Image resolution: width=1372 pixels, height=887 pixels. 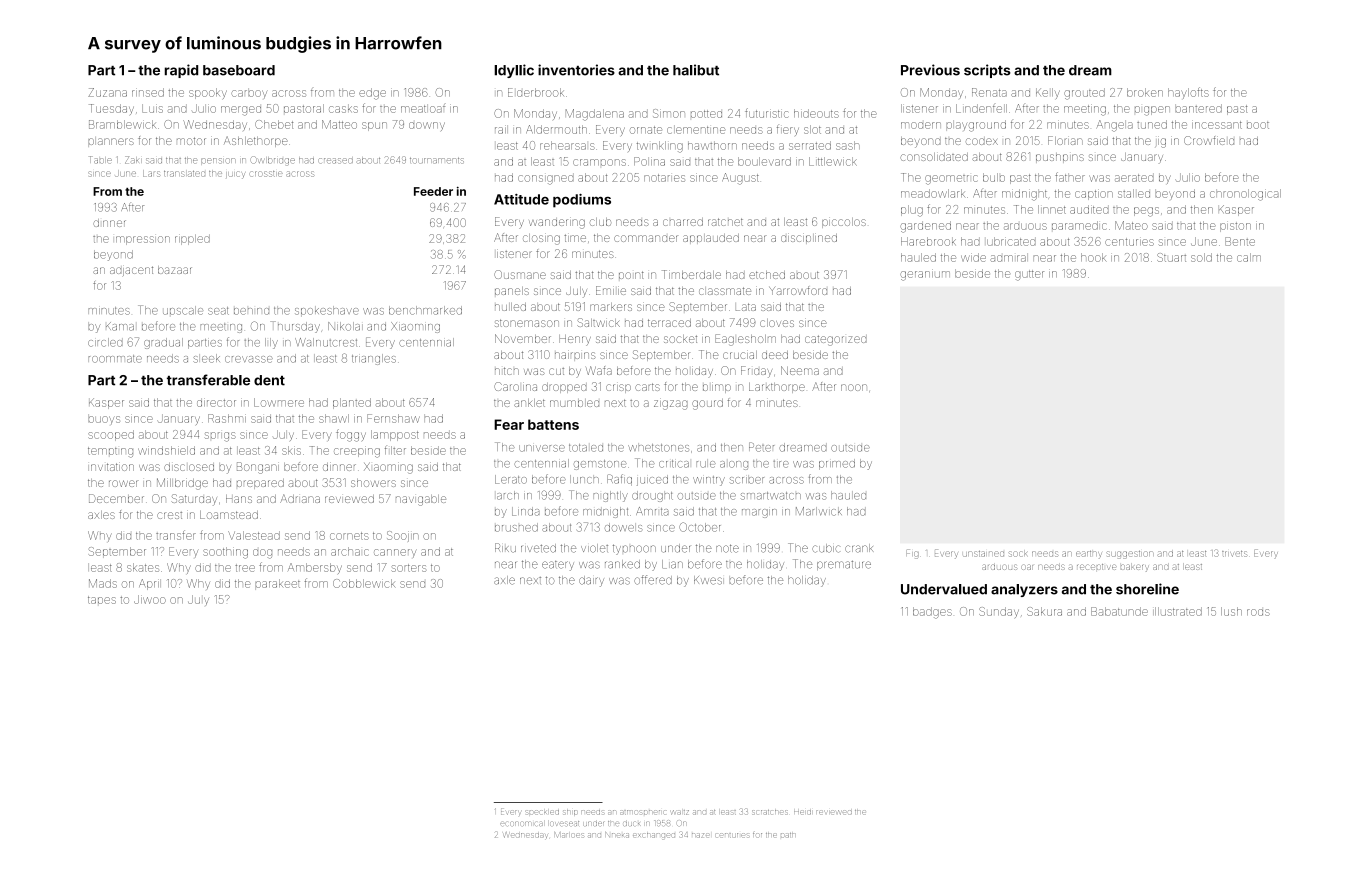 What do you see at coordinates (546, 180) in the screenshot?
I see `consigned` at bounding box center [546, 180].
